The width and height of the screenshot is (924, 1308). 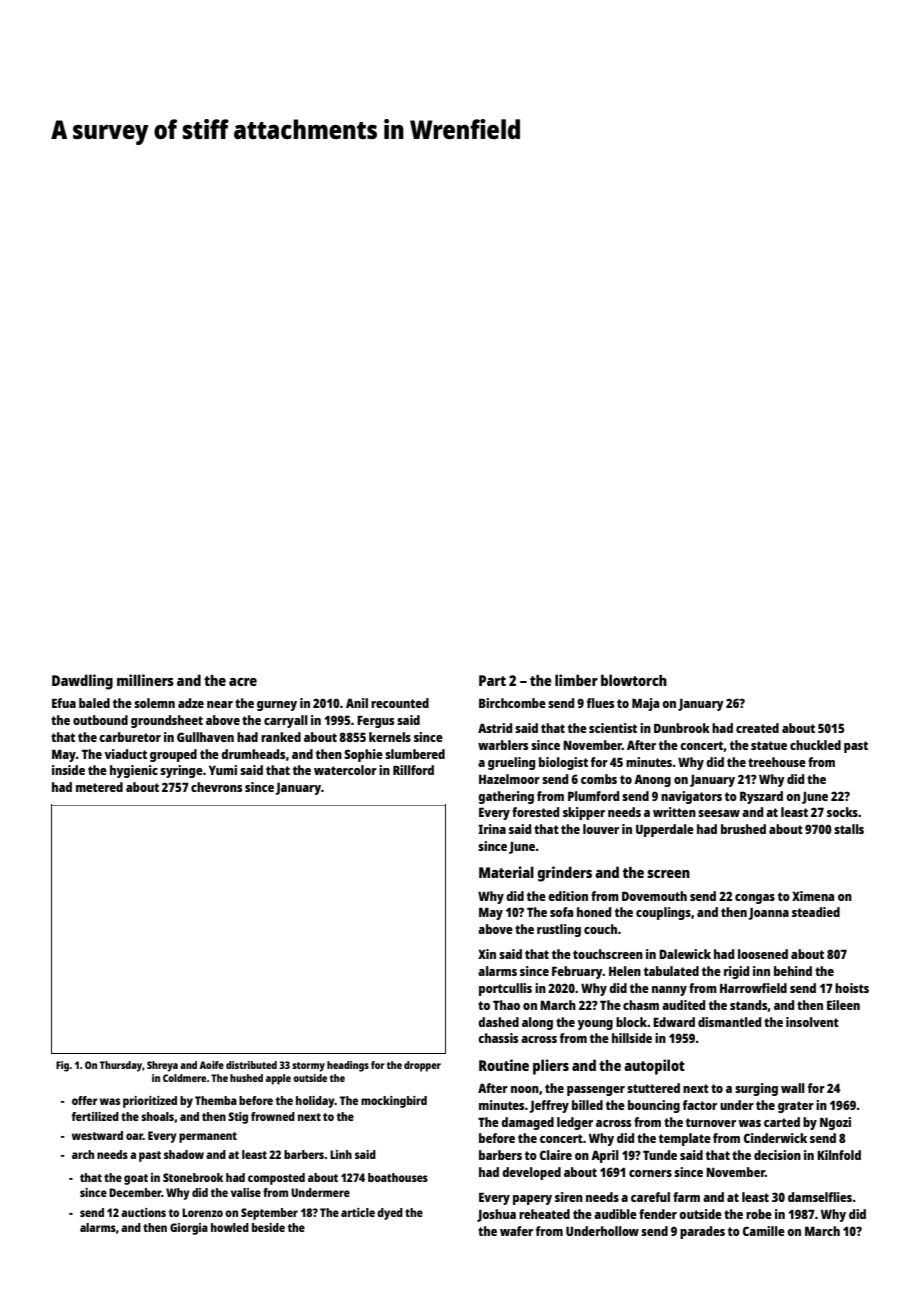 I want to click on Hazelmoor, so click(x=509, y=779).
